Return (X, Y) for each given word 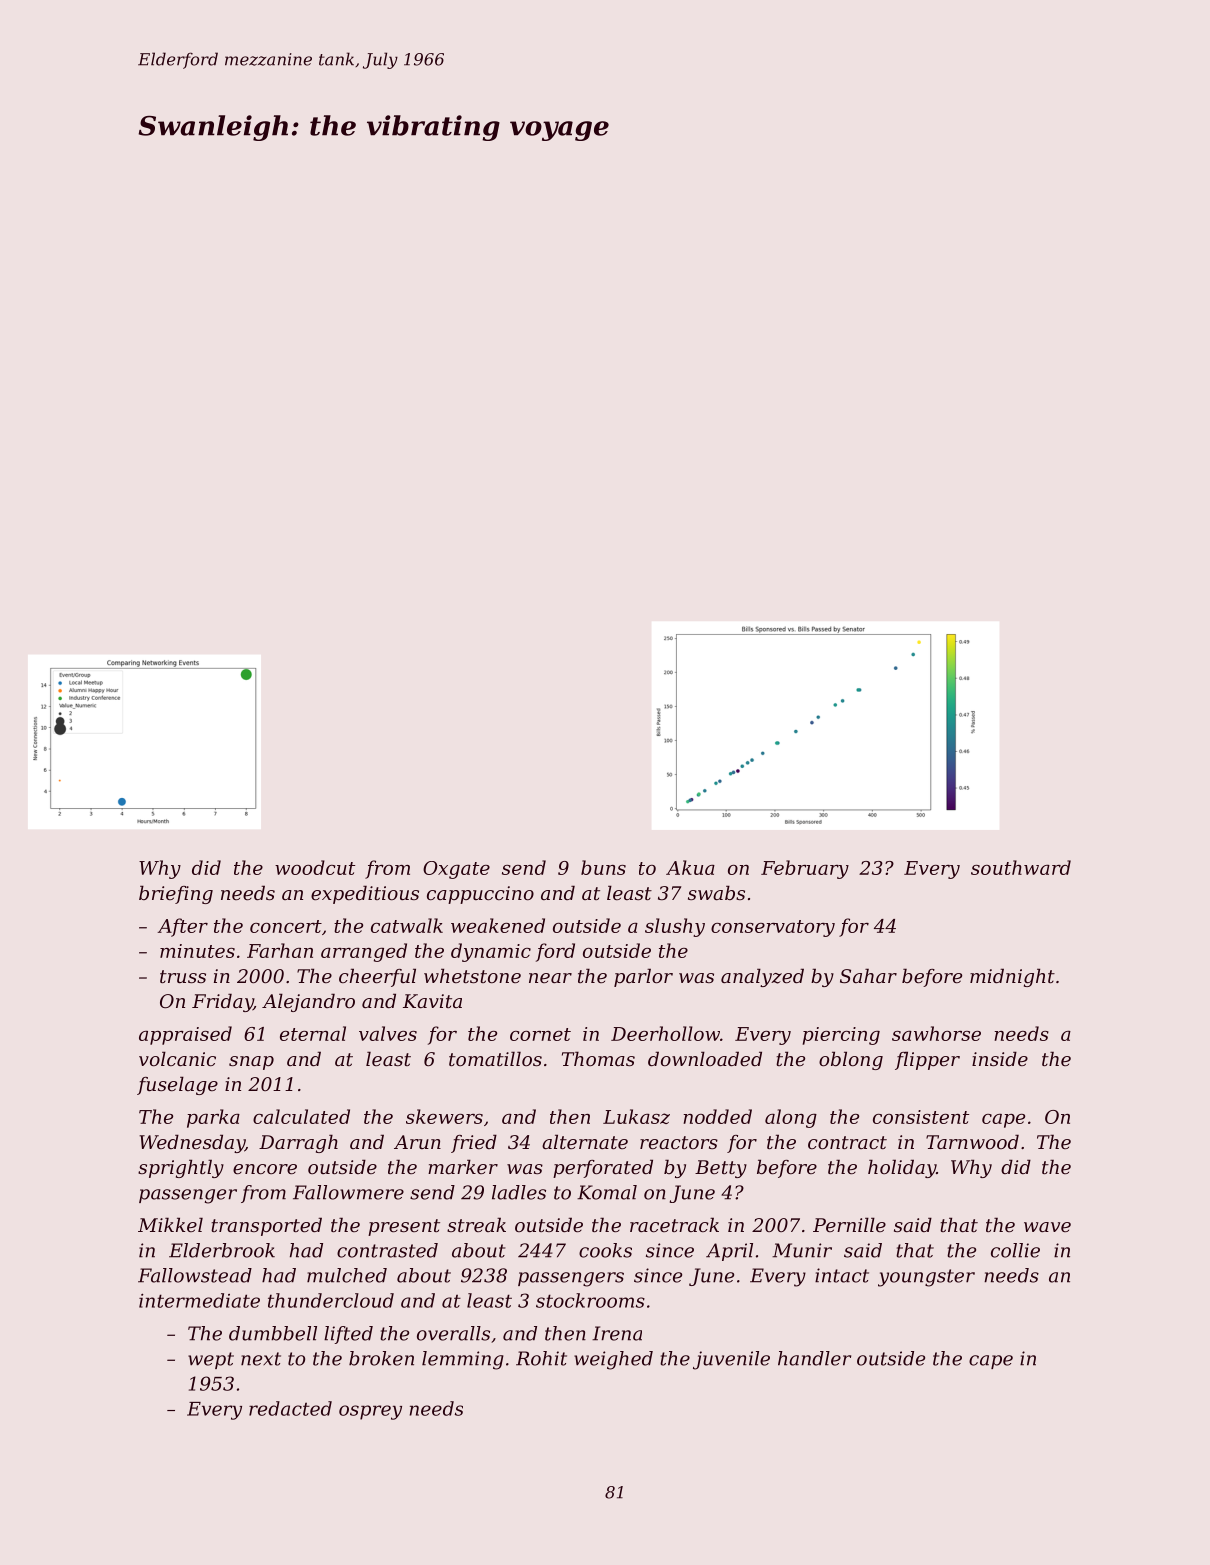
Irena (617, 1333)
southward (1021, 867)
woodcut (315, 867)
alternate (585, 1142)
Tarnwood (972, 1142)
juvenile (731, 1360)
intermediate (199, 1300)
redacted (290, 1408)
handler (814, 1358)
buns (603, 867)
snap (251, 1063)
